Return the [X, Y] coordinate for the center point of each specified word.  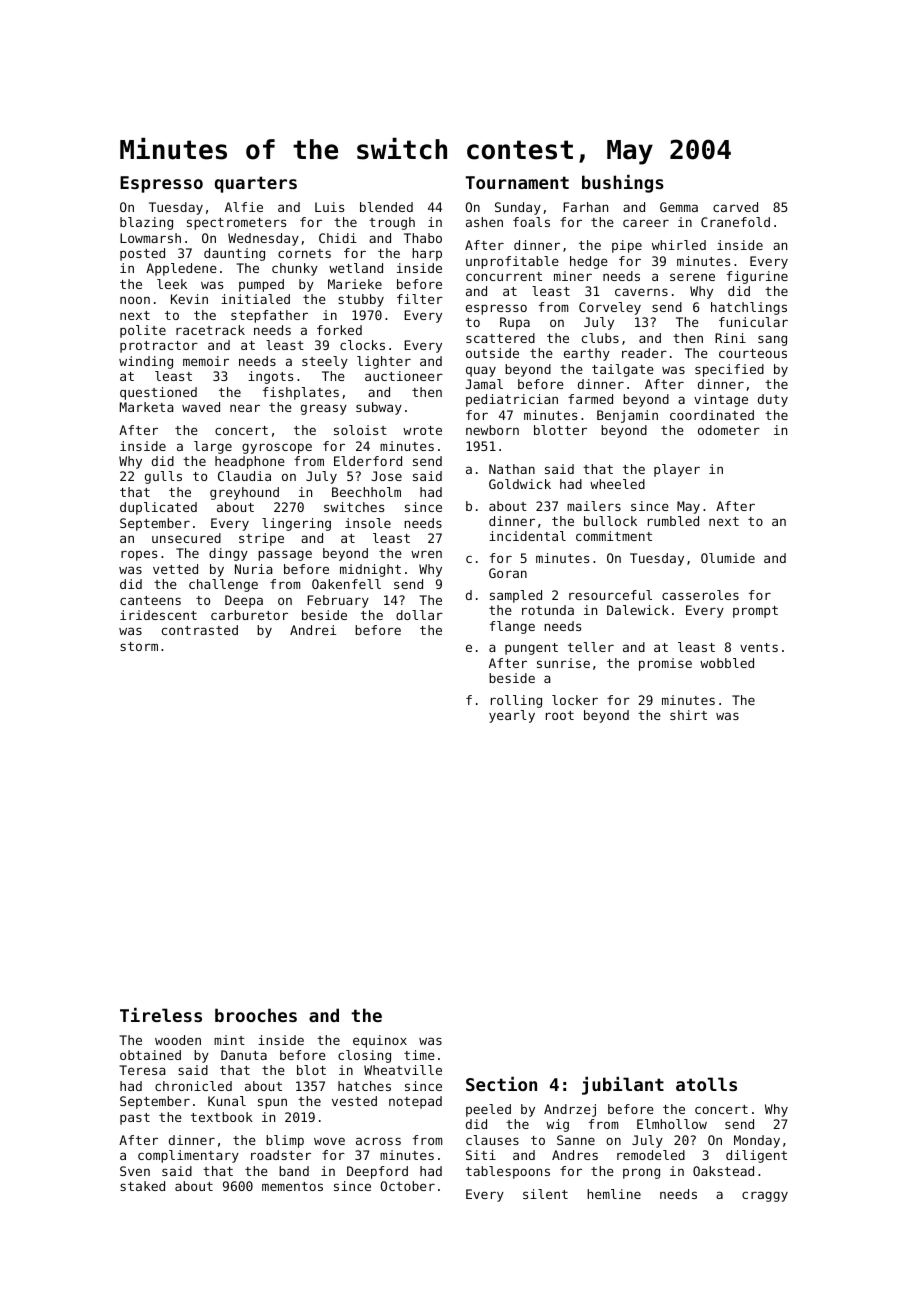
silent [545, 1194]
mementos [292, 1186]
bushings [623, 184]
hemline [614, 1194]
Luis [329, 207]
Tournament [517, 182]
